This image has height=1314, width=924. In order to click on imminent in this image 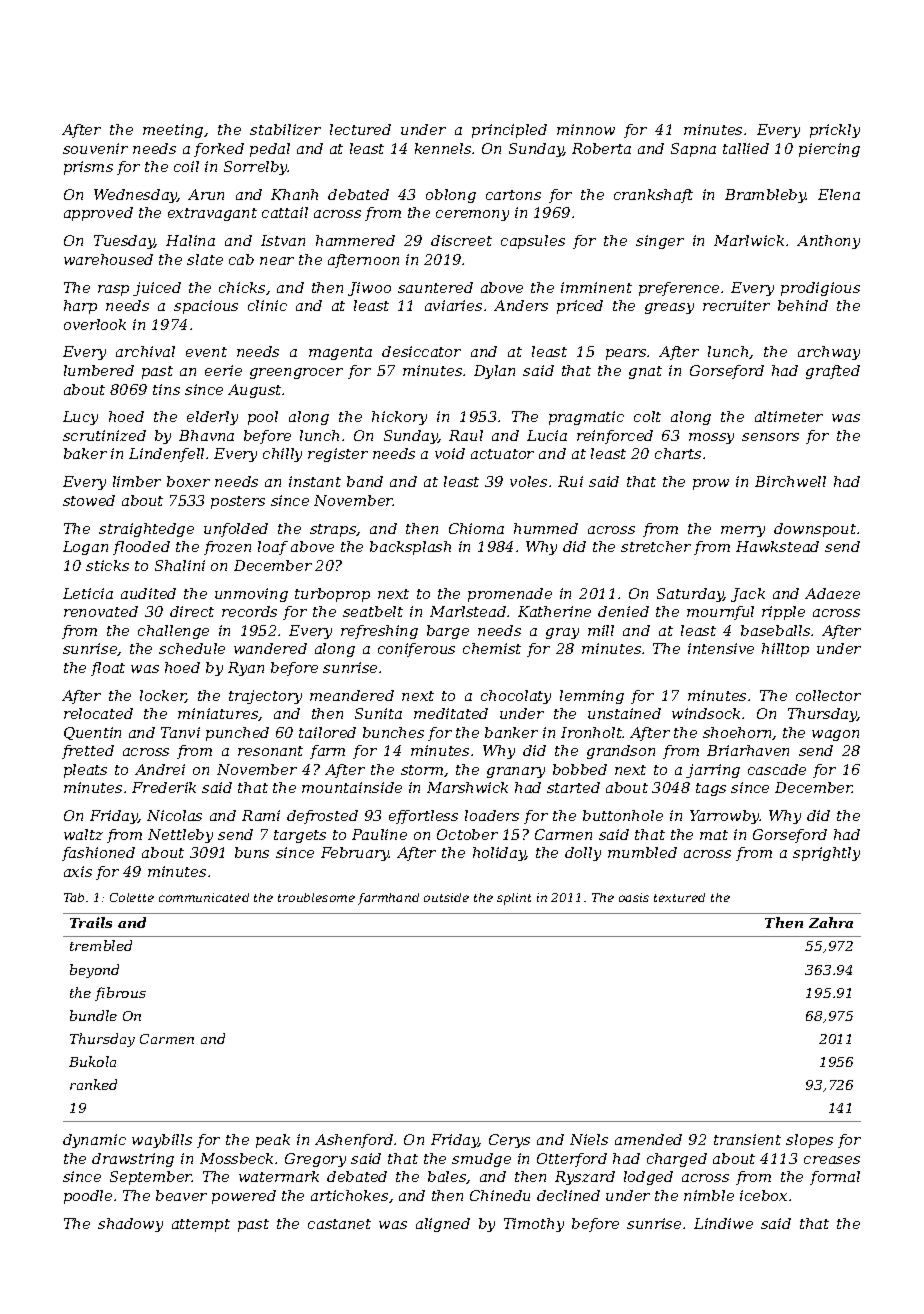, I will do `click(596, 287)`.
